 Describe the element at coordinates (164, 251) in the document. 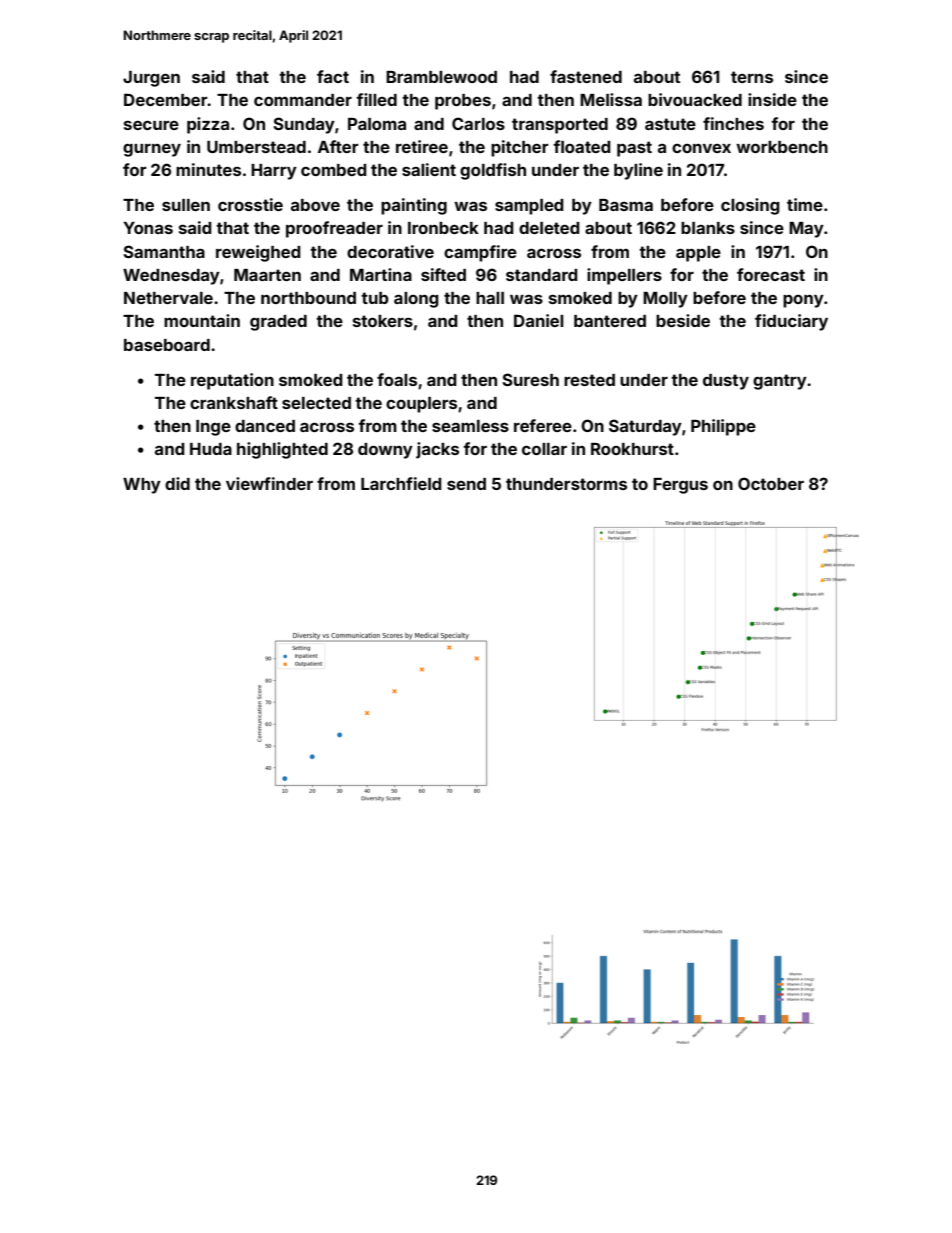

I see `Samantha` at that location.
